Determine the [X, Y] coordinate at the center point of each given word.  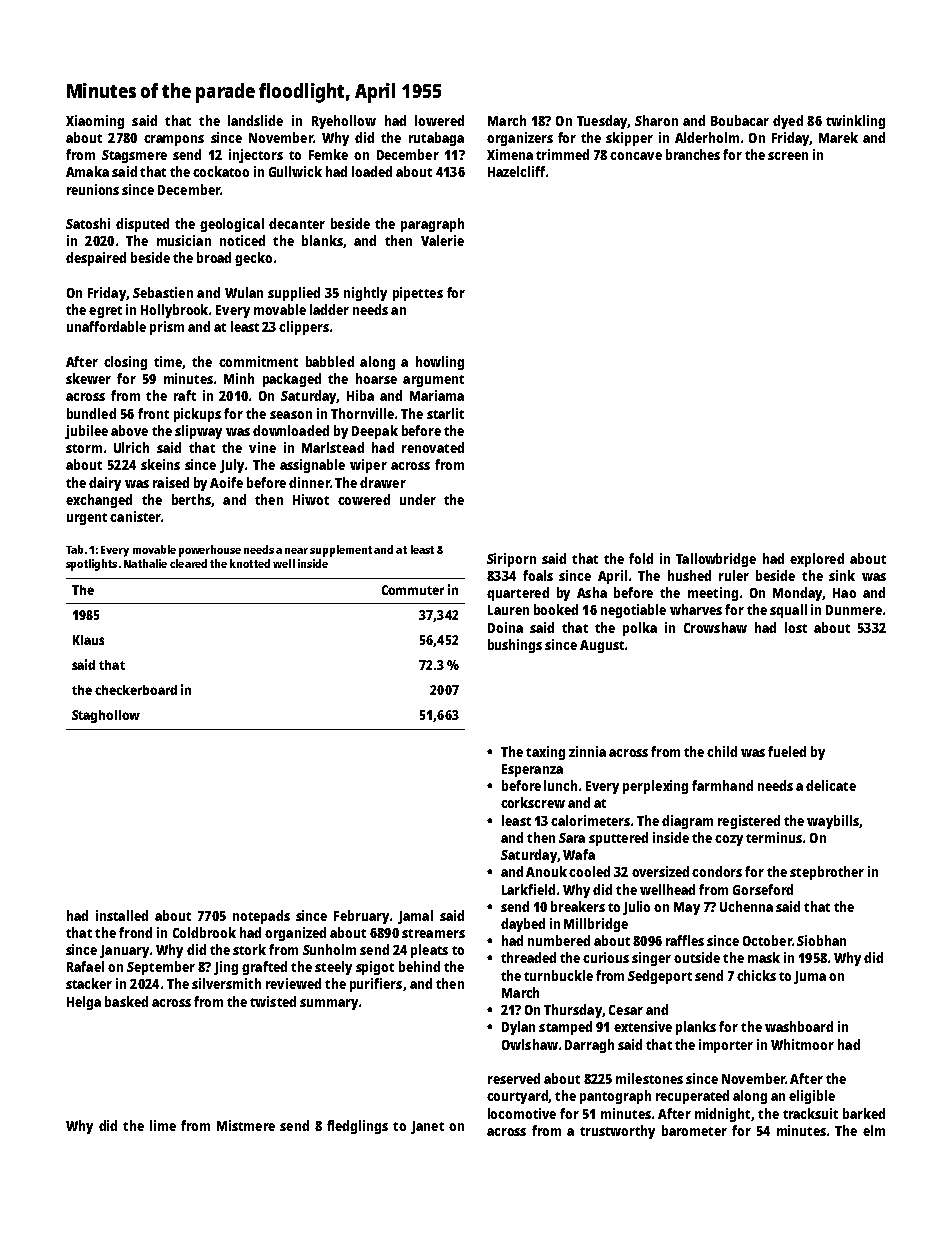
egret [105, 312]
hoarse [376, 378]
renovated [433, 447]
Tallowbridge [716, 560]
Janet [427, 1127]
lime [163, 1125]
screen [788, 156]
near [296, 551]
